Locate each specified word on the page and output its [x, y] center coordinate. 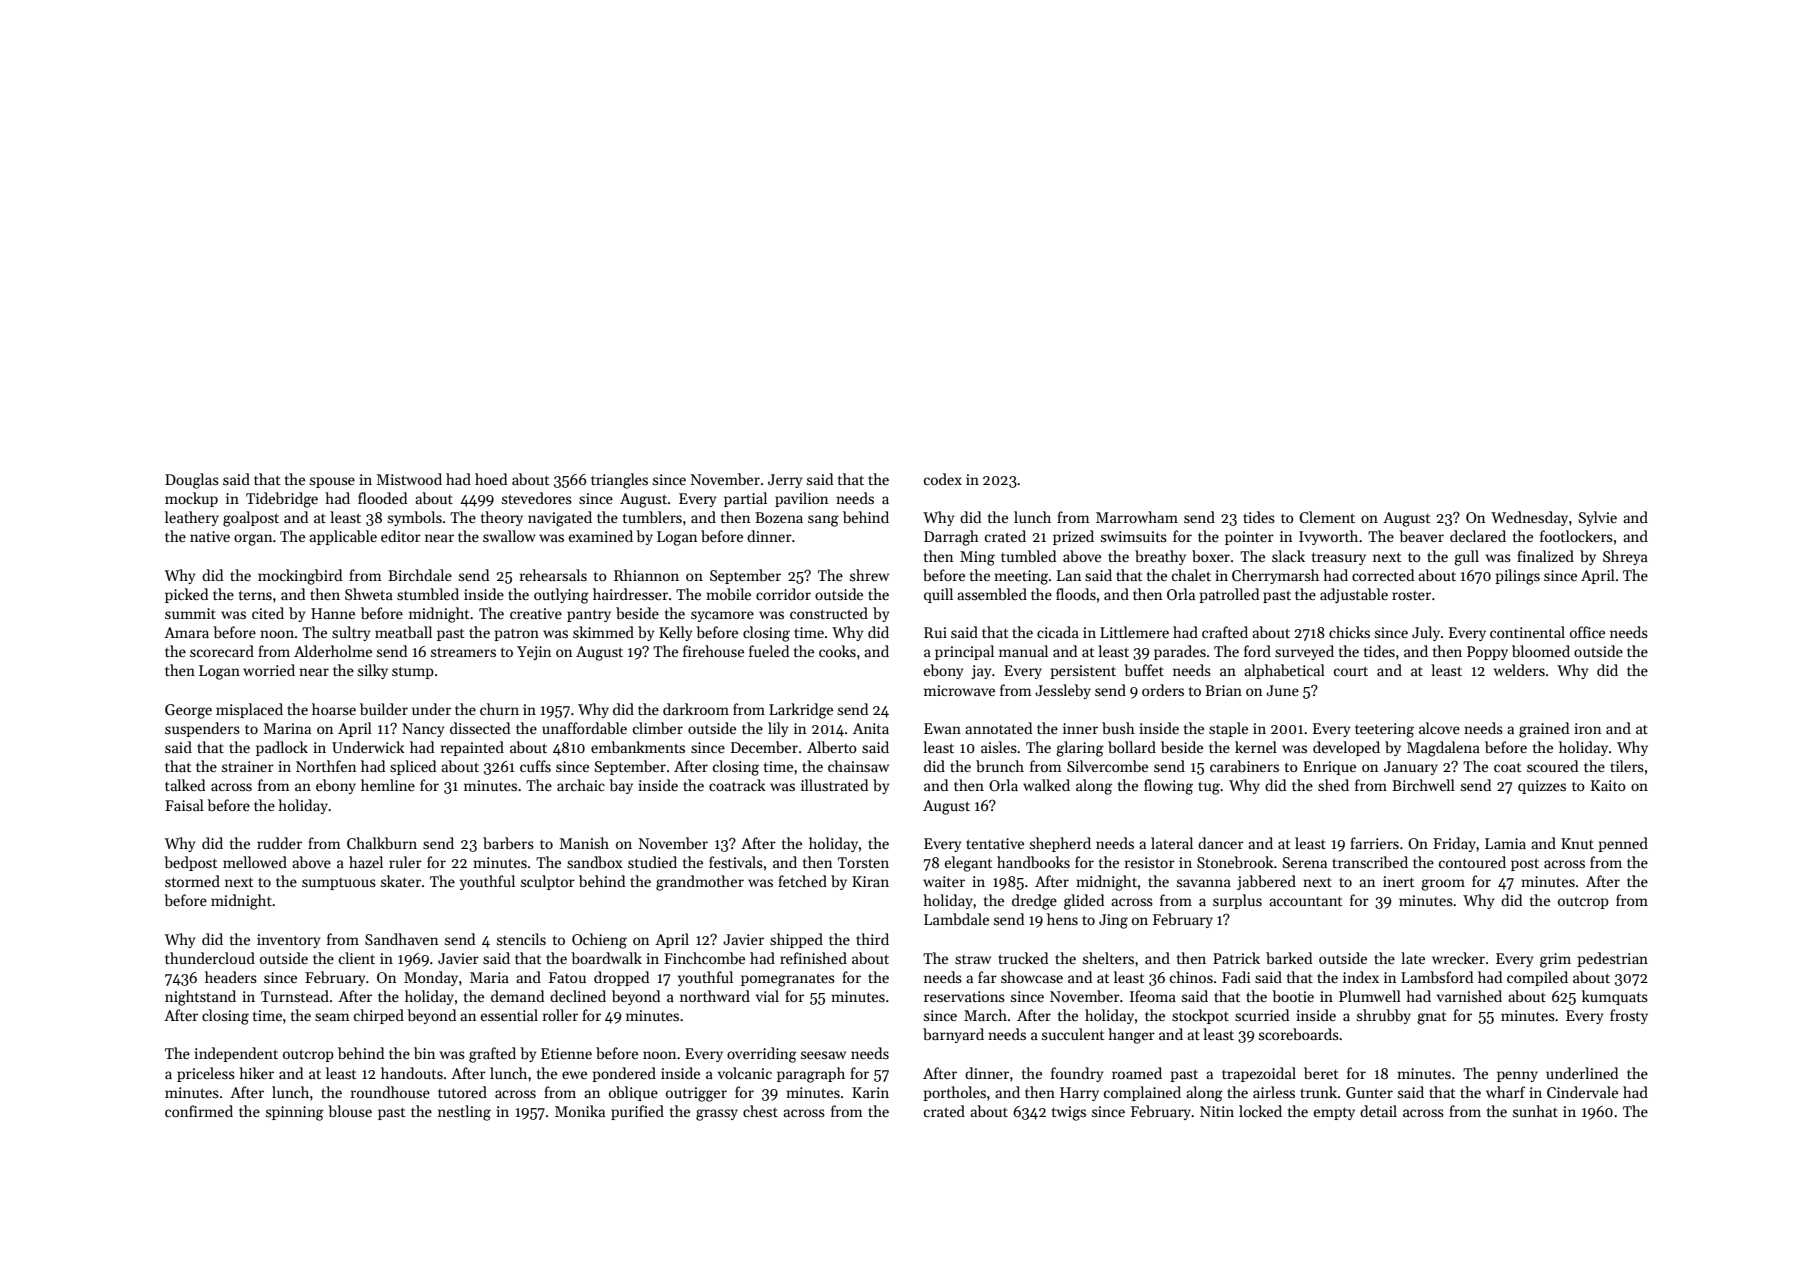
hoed [491, 479]
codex [943, 479]
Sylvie [1598, 518]
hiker [256, 1073]
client [357, 958]
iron [1587, 728]
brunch [1000, 766]
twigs [1069, 1113]
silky [373, 671]
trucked [1023, 958]
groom [1443, 885]
